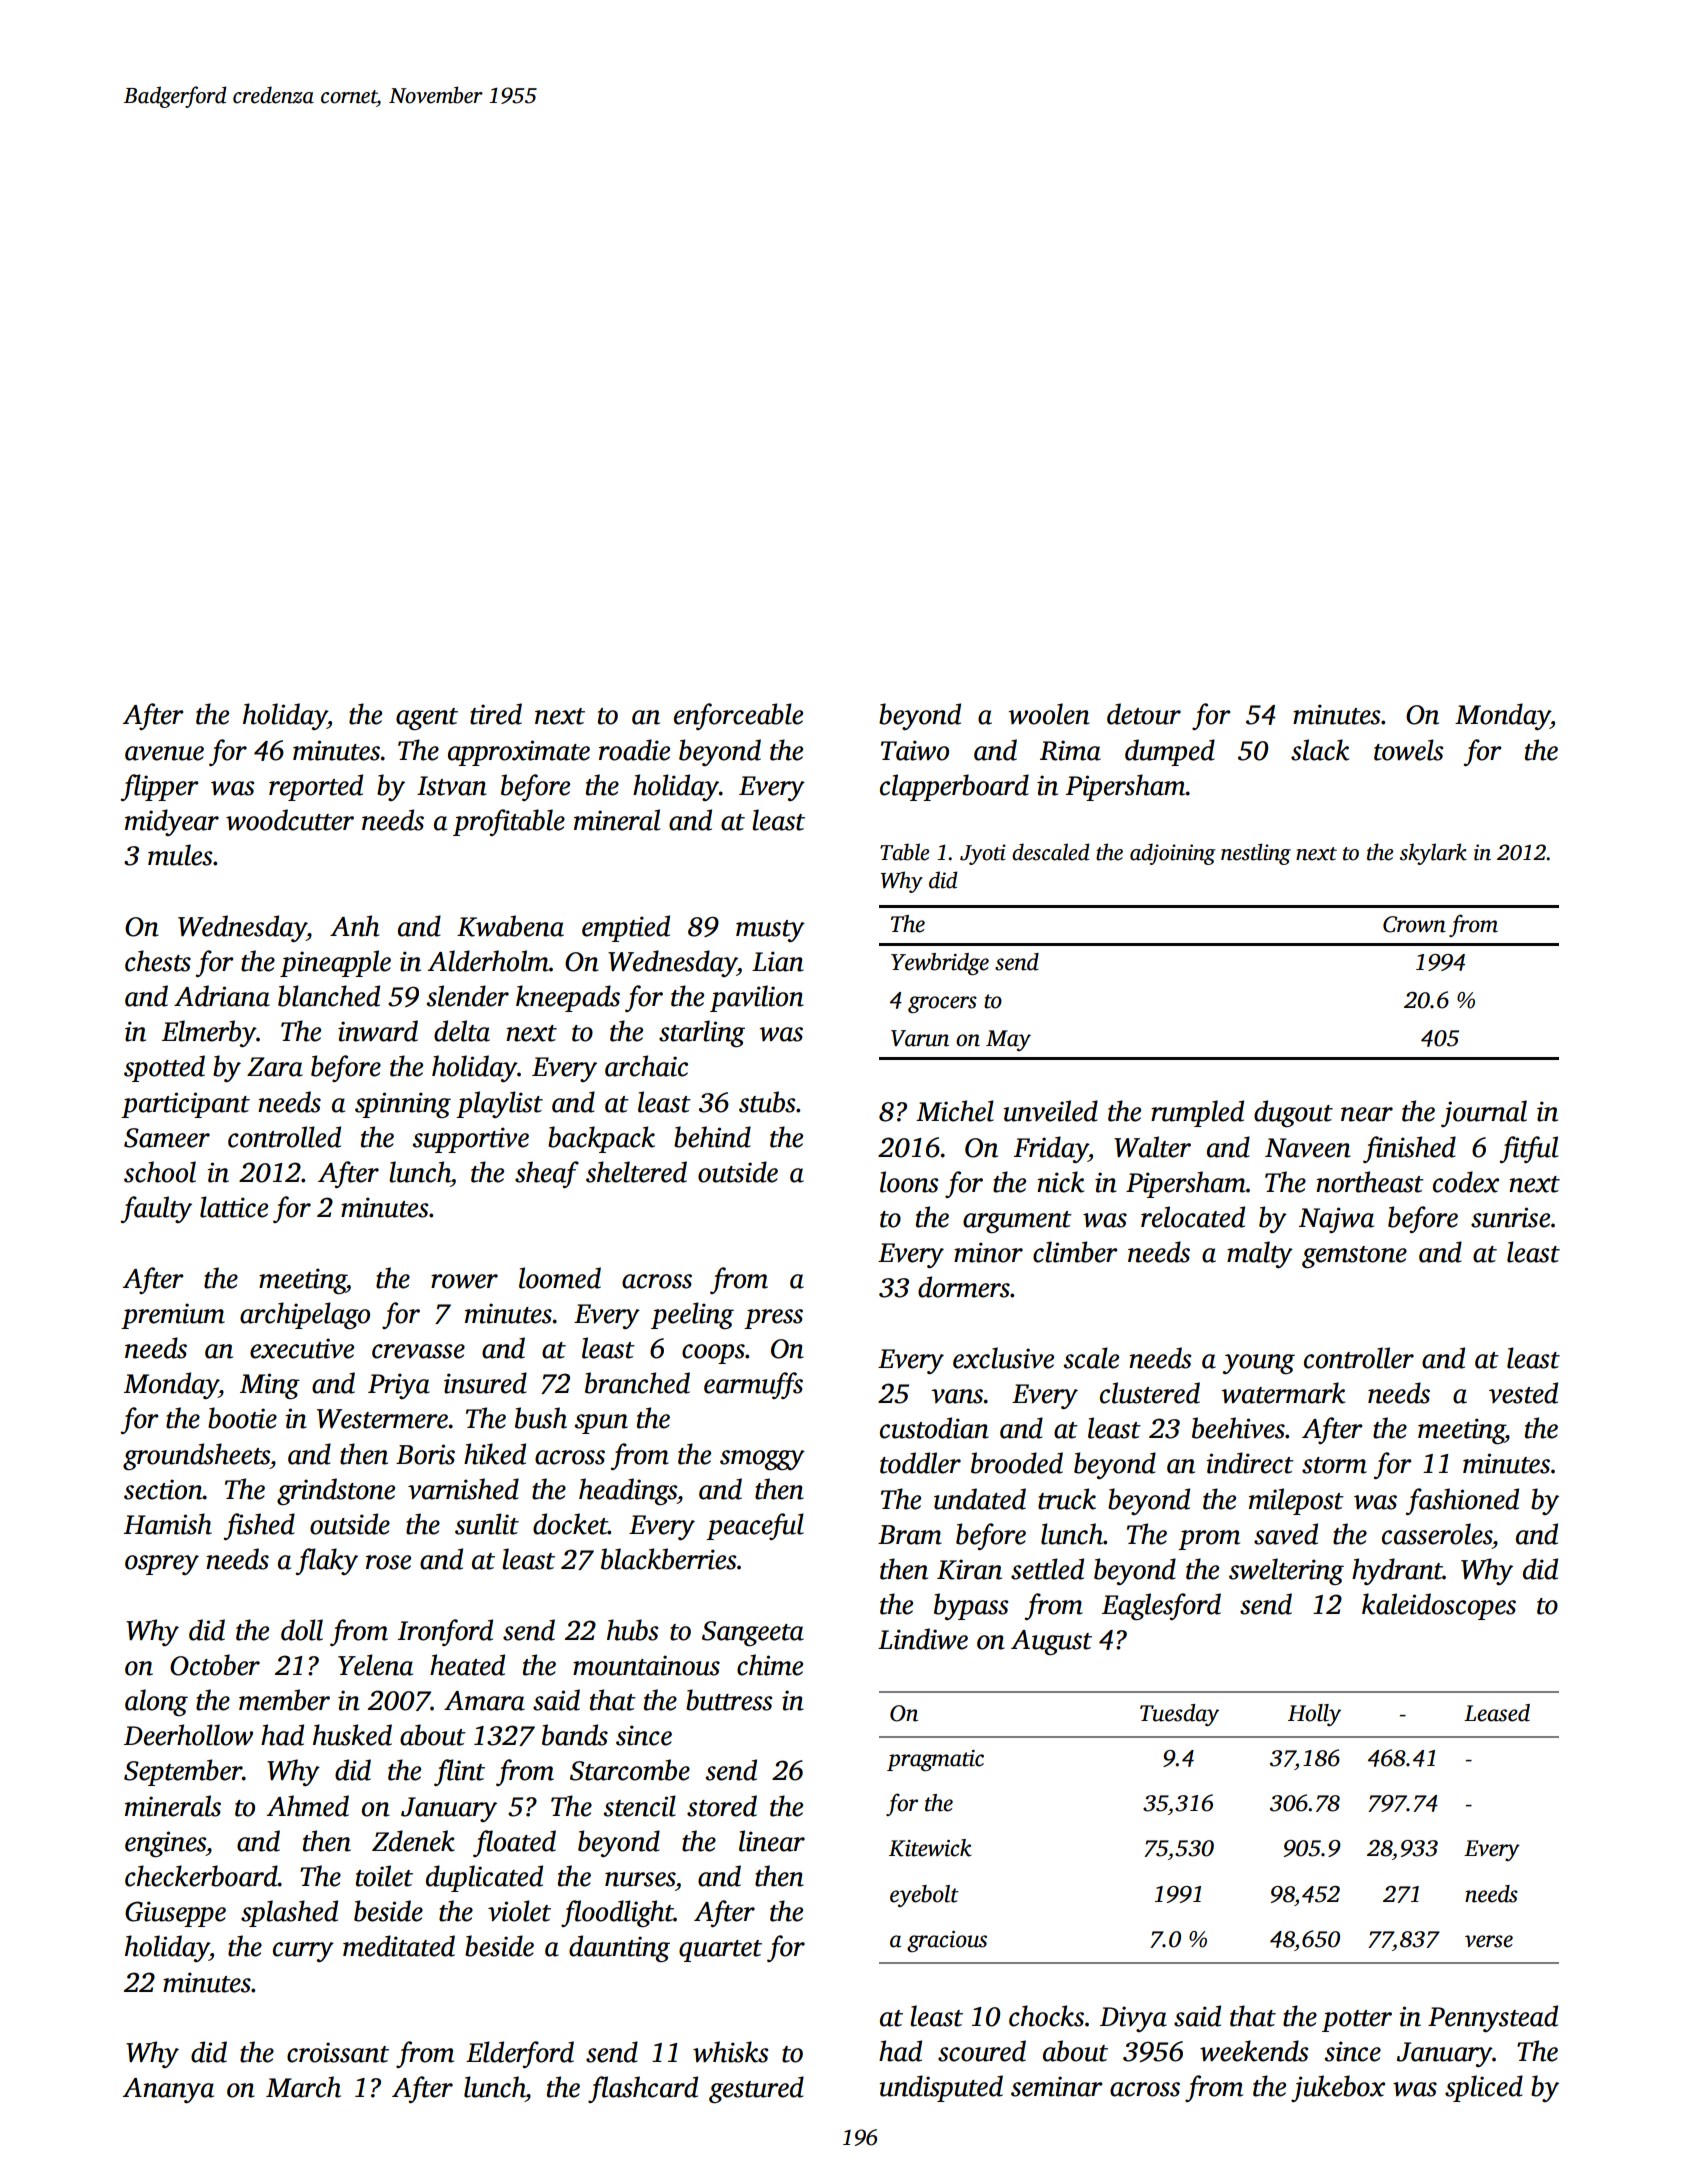 The width and height of the page is (1683, 2178). Describe the element at coordinates (1359, 1358) in the page. I see `controller` at that location.
